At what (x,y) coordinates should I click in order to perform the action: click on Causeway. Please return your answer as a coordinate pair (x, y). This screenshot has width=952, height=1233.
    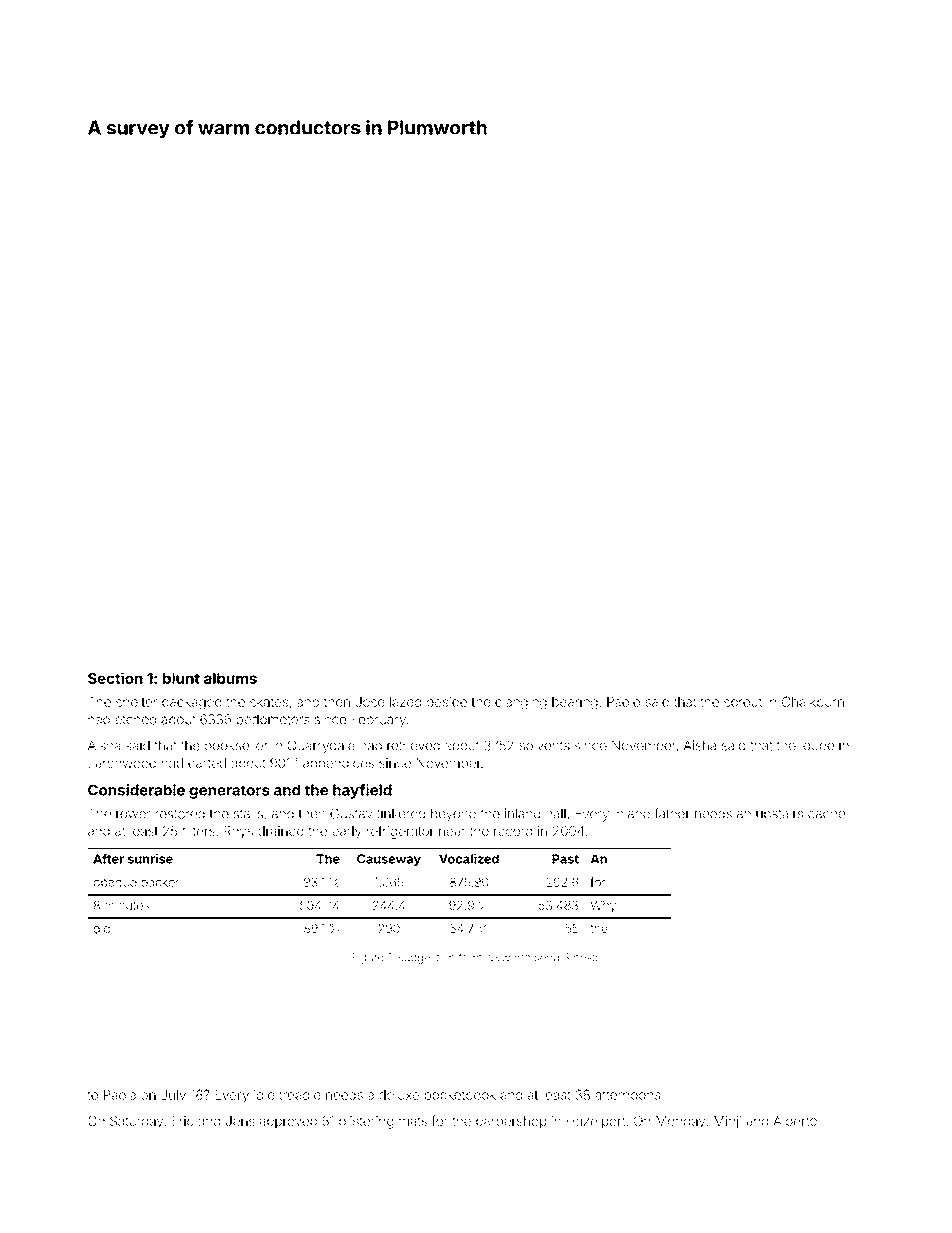
    Looking at the image, I should click on (389, 860).
